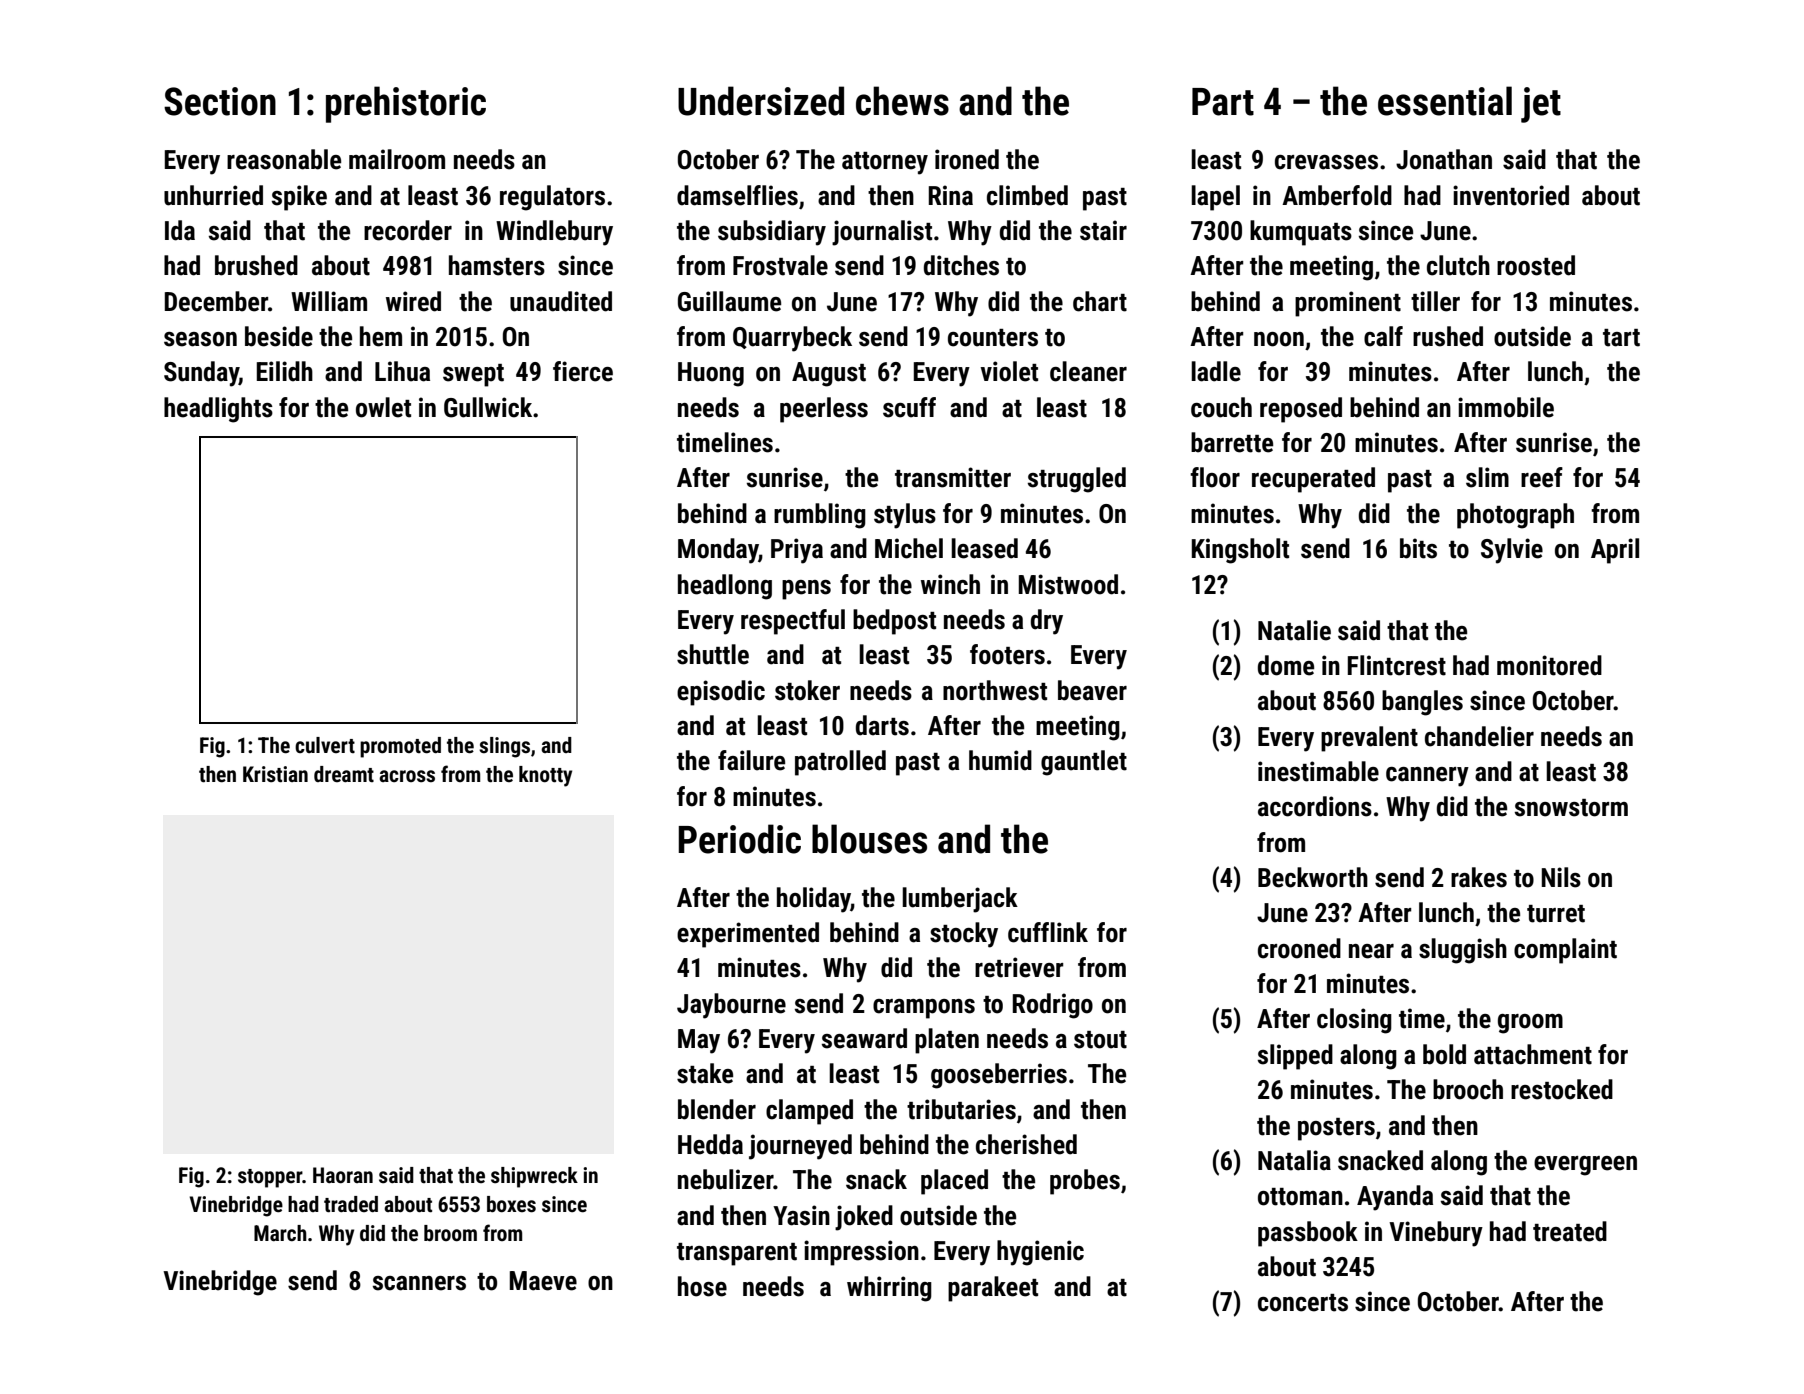 Image resolution: width=1804 pixels, height=1394 pixels. What do you see at coordinates (902, 101) in the image?
I see `chews` at bounding box center [902, 101].
